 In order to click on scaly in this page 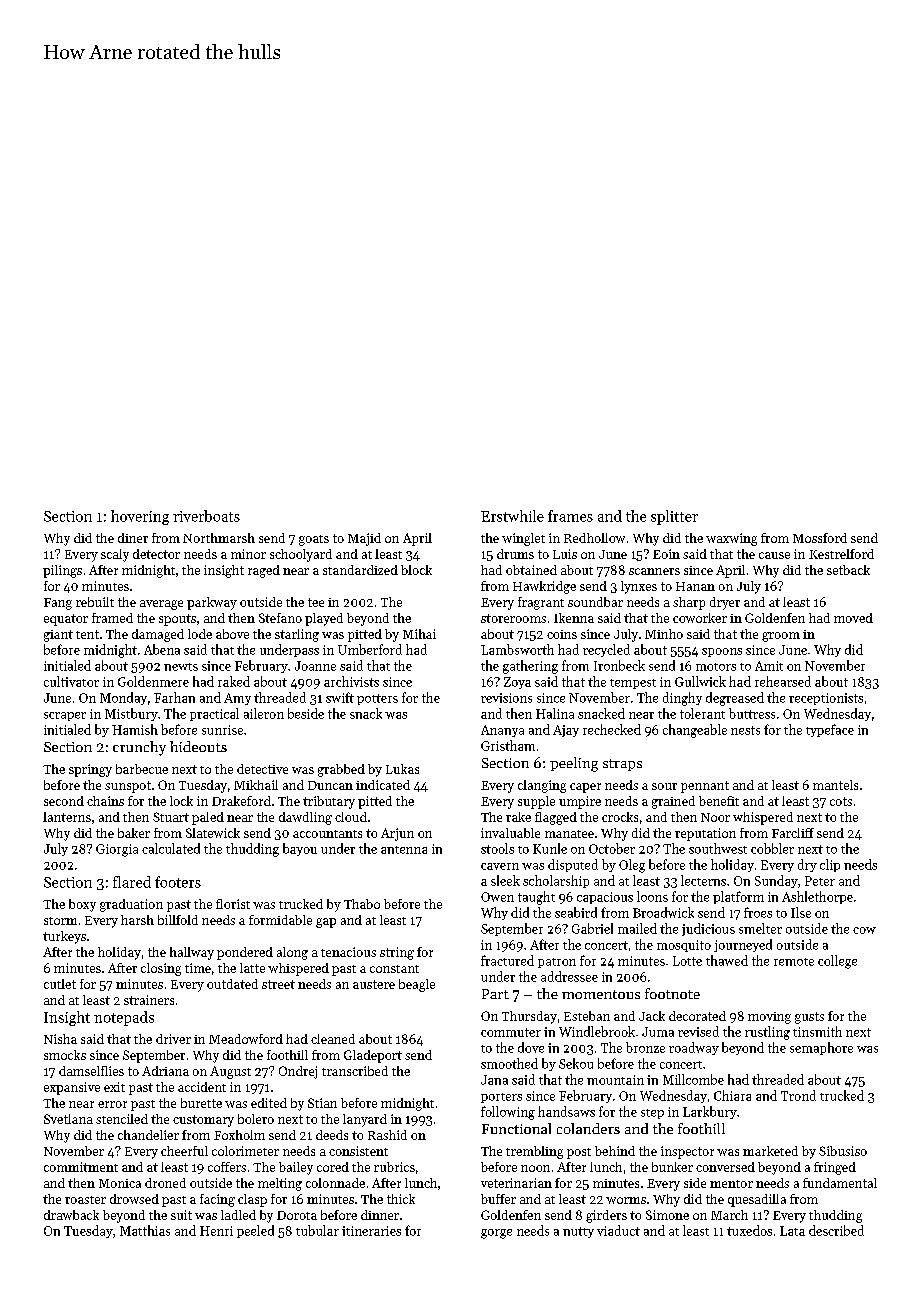, I will do `click(115, 555)`.
